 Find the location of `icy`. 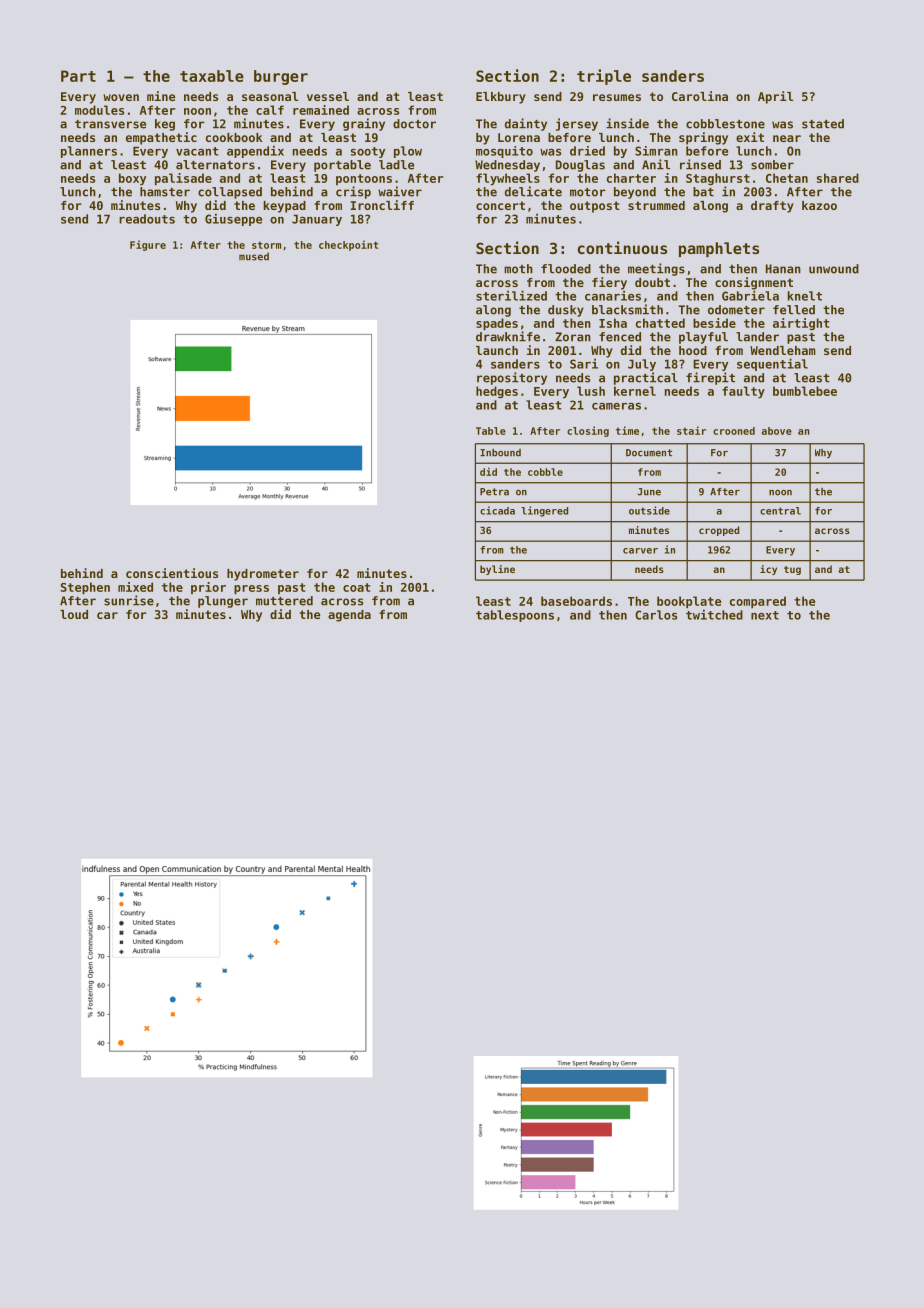

icy is located at coordinates (768, 570).
